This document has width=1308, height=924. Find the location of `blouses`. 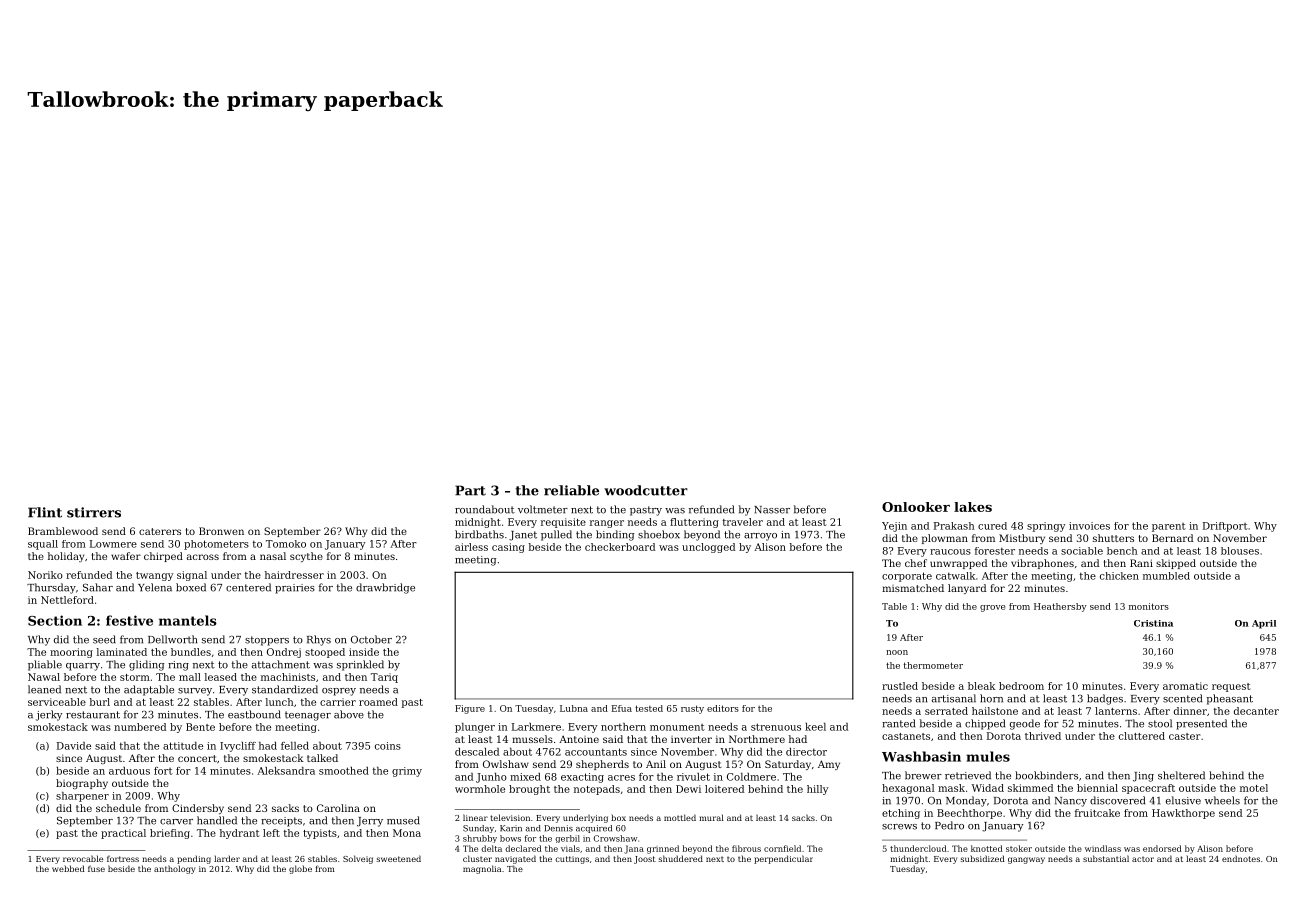

blouses is located at coordinates (1240, 551).
